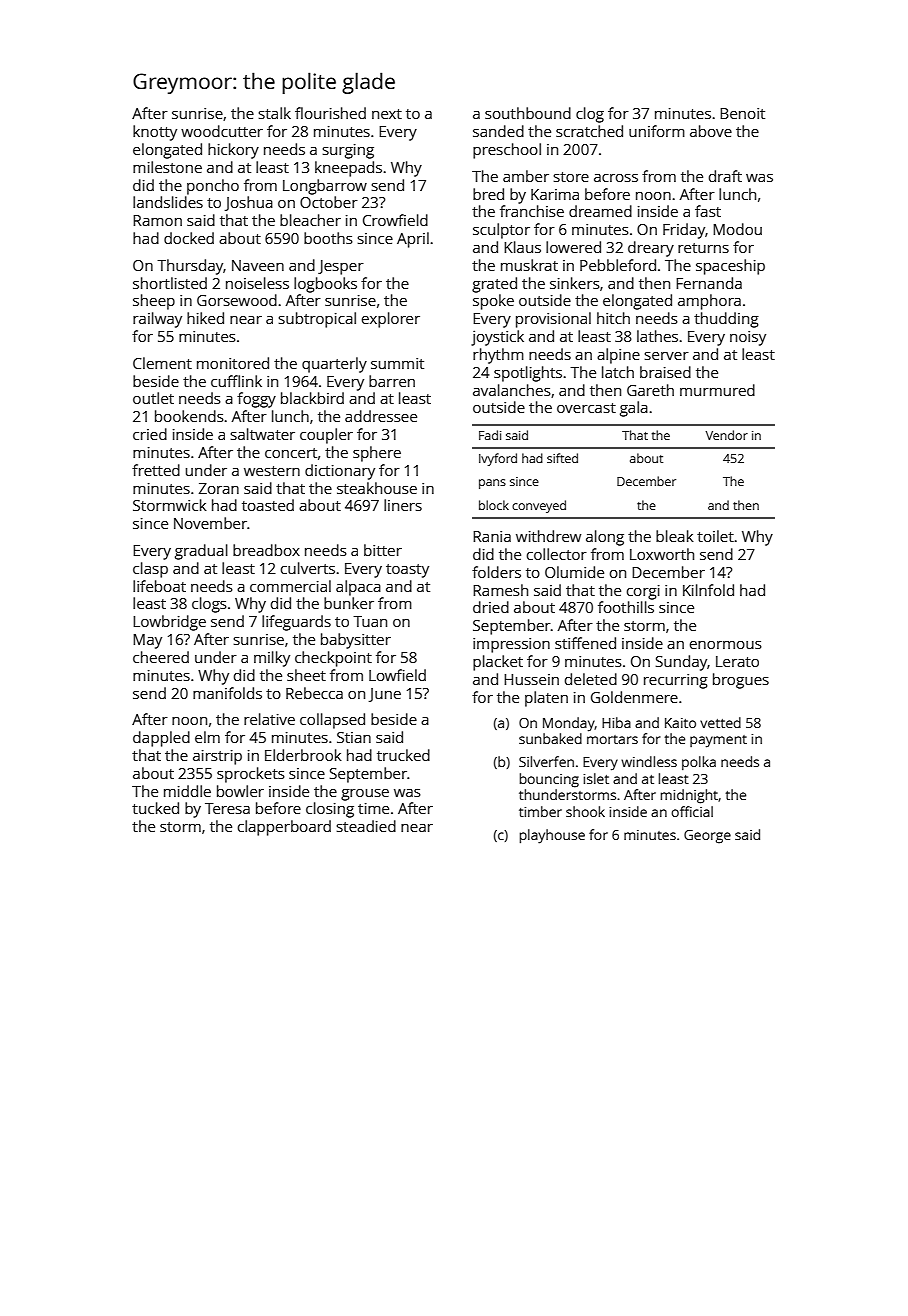  What do you see at coordinates (217, 757) in the document?
I see `airstrip` at bounding box center [217, 757].
